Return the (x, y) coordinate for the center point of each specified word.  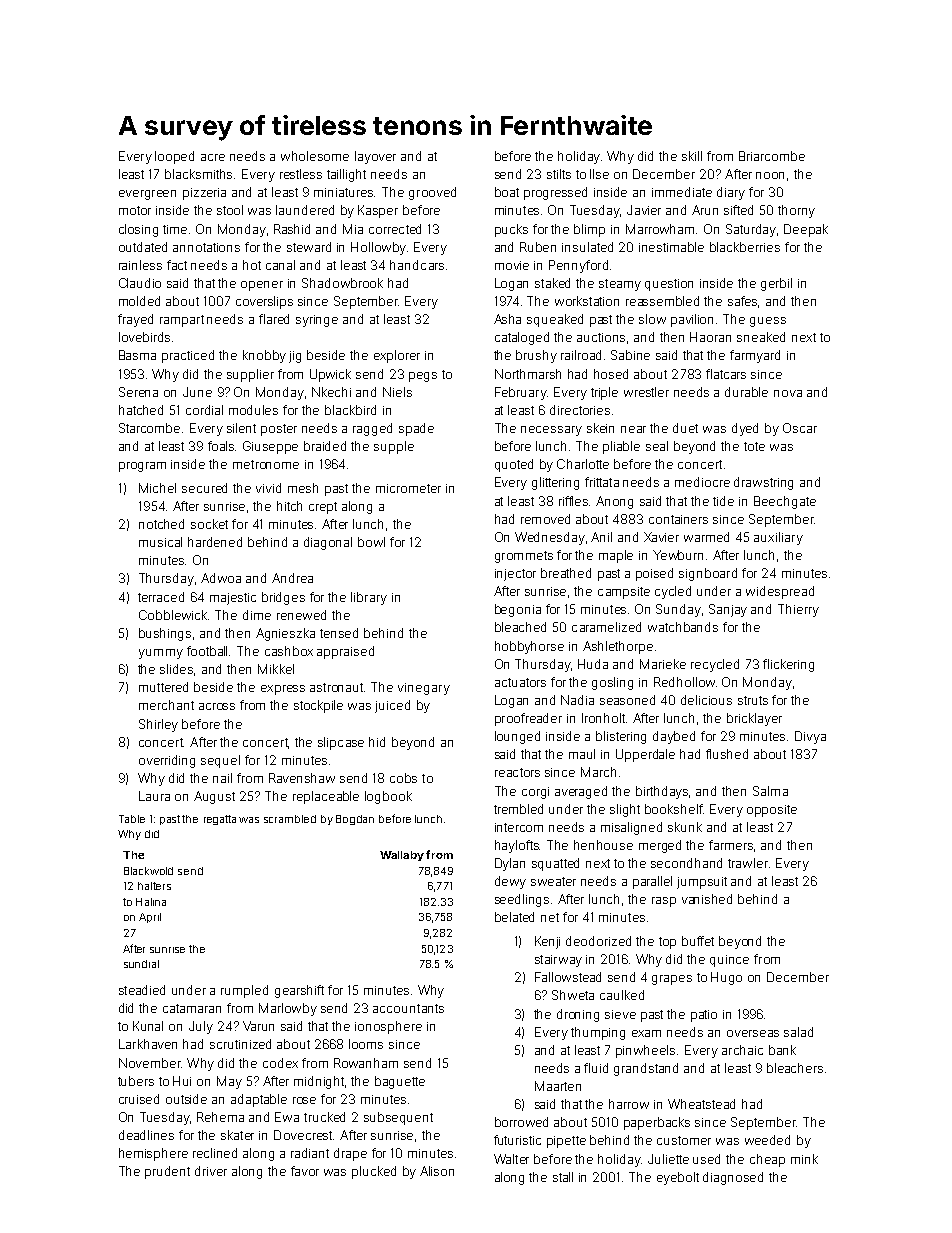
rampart (182, 321)
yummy (161, 654)
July (201, 1027)
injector (515, 575)
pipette (566, 1142)
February (521, 393)
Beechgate (785, 502)
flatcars (726, 374)
